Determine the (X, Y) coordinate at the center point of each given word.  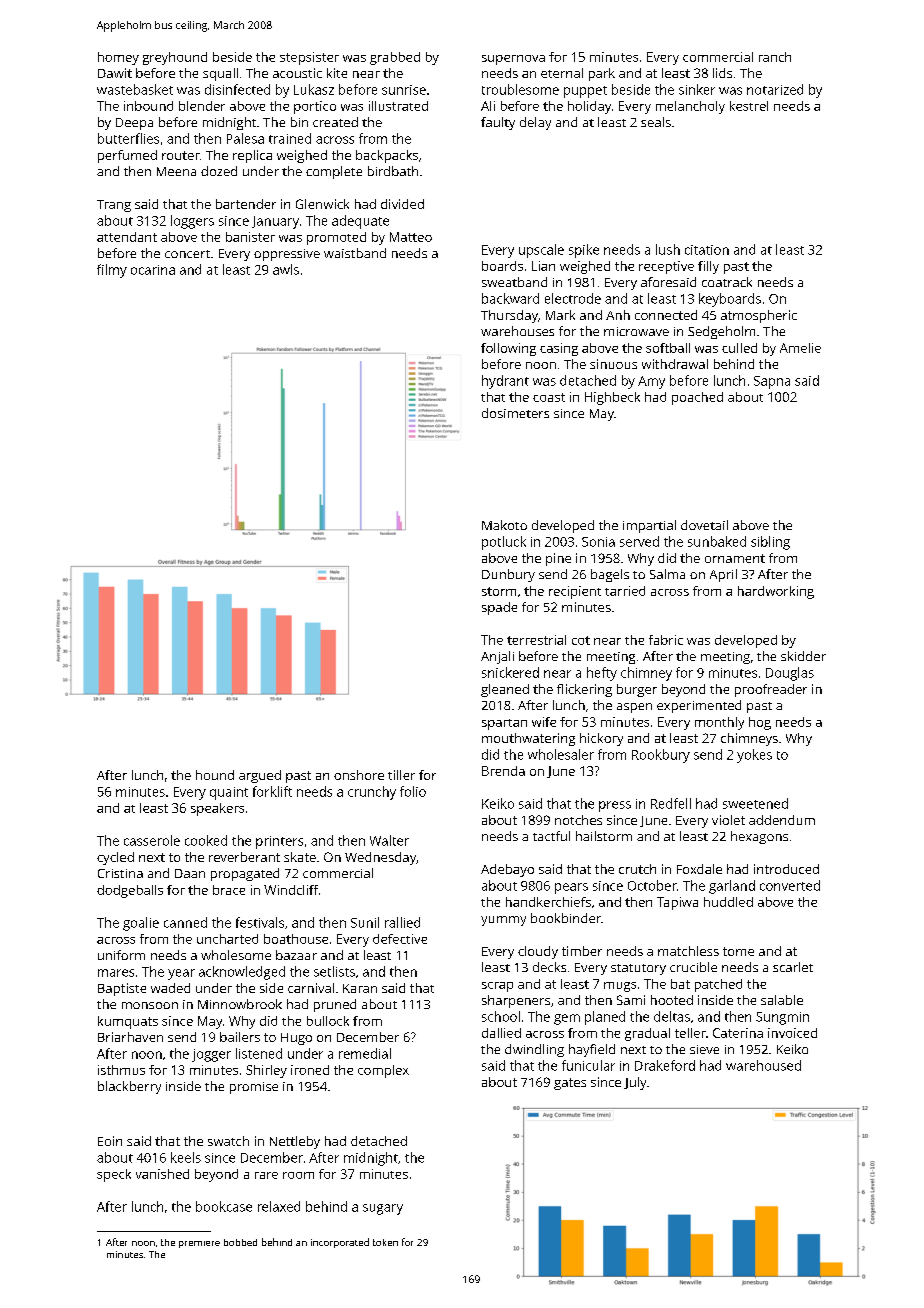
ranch (775, 57)
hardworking (776, 592)
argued (260, 776)
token (385, 1242)
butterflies (128, 138)
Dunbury (508, 575)
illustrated (398, 106)
